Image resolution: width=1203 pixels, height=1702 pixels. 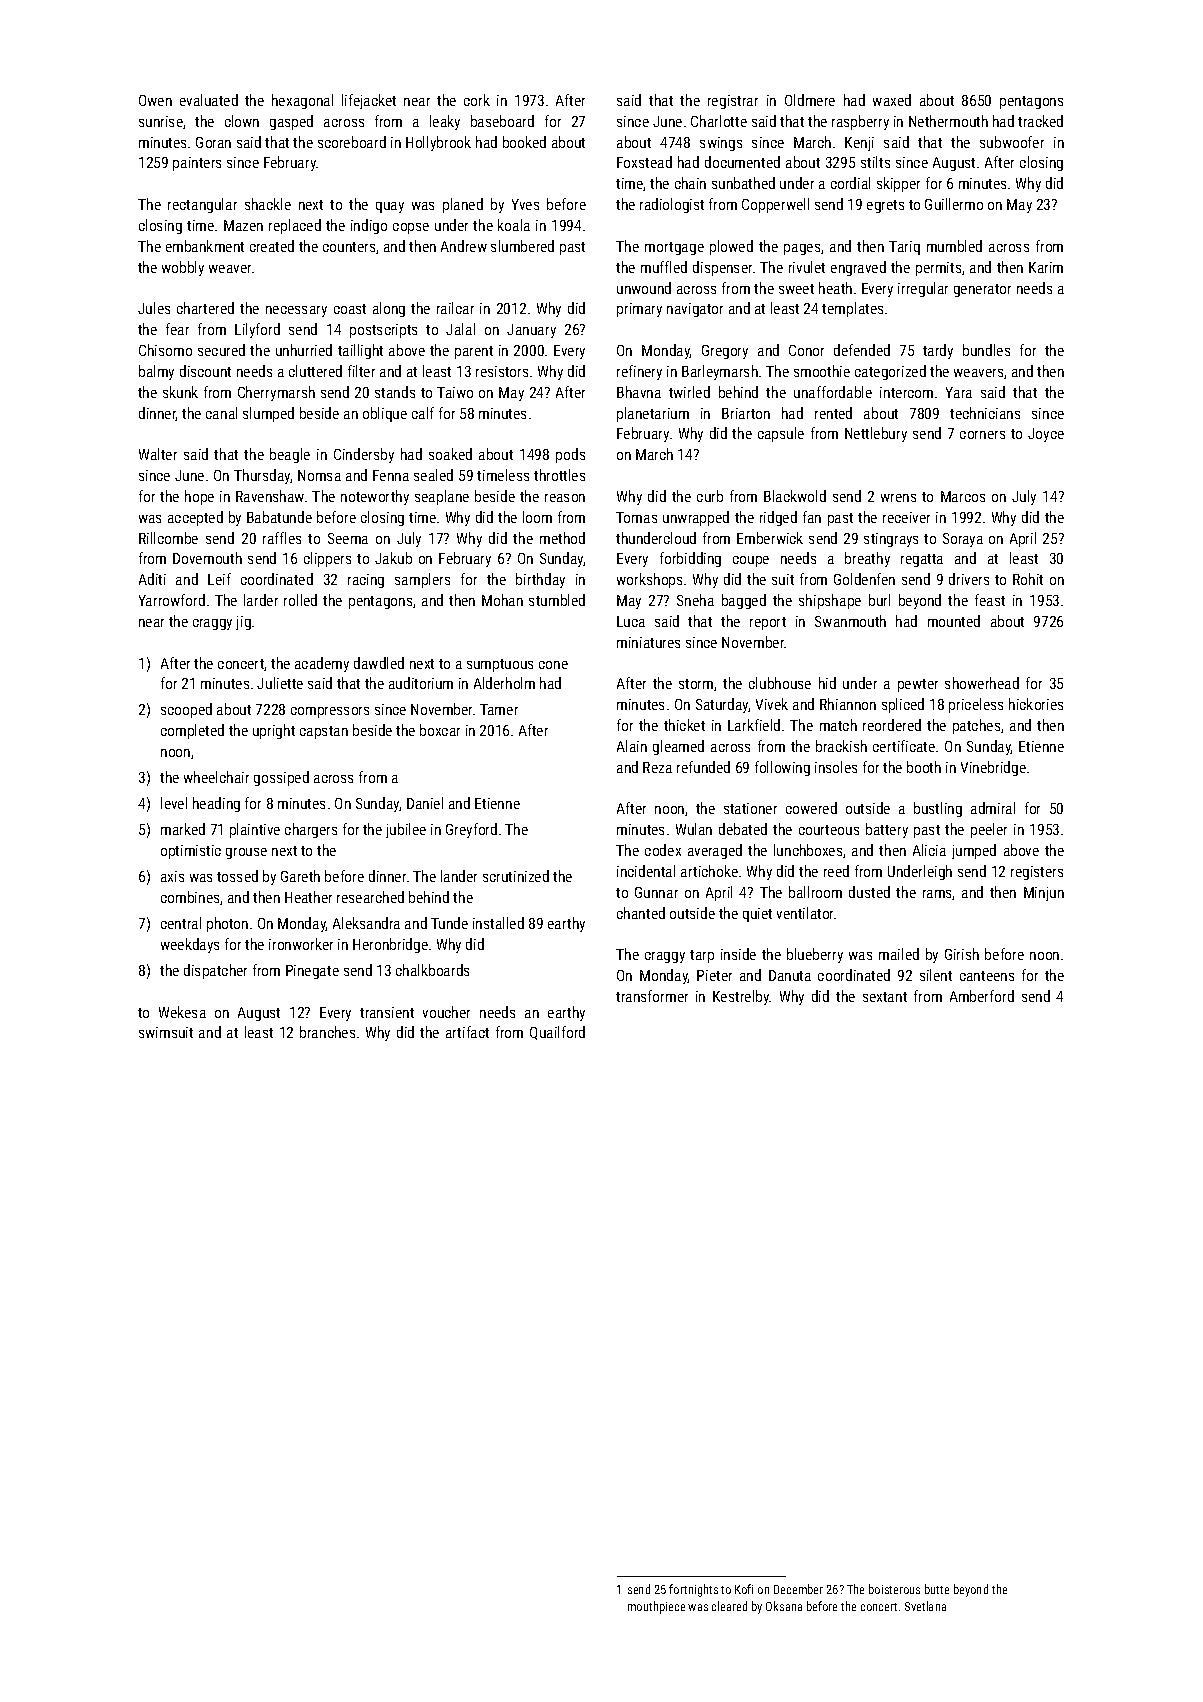 What do you see at coordinates (649, 580) in the screenshot?
I see `workshops` at bounding box center [649, 580].
